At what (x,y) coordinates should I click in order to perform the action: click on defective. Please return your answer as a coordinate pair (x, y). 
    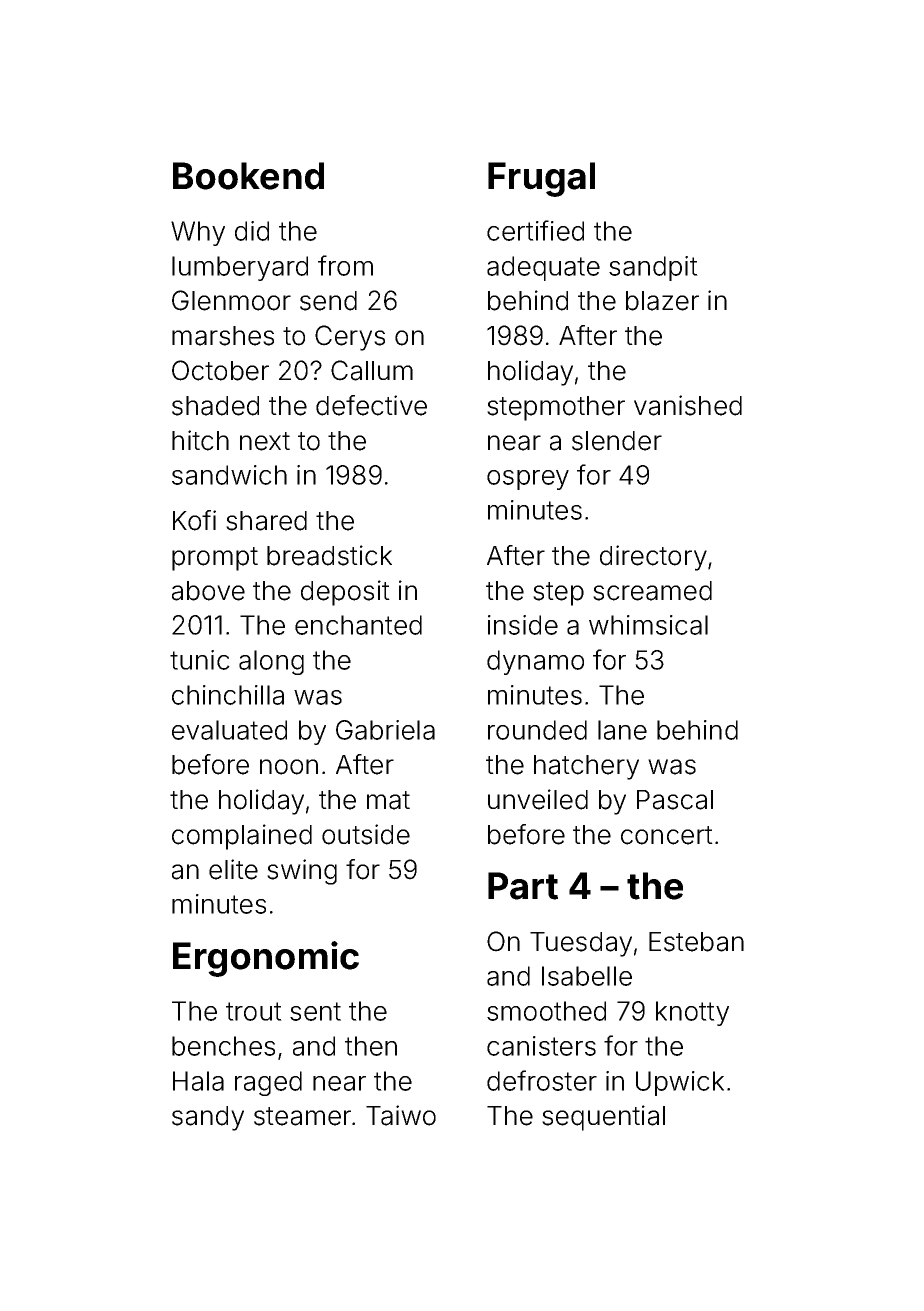
    Looking at the image, I should click on (371, 405).
